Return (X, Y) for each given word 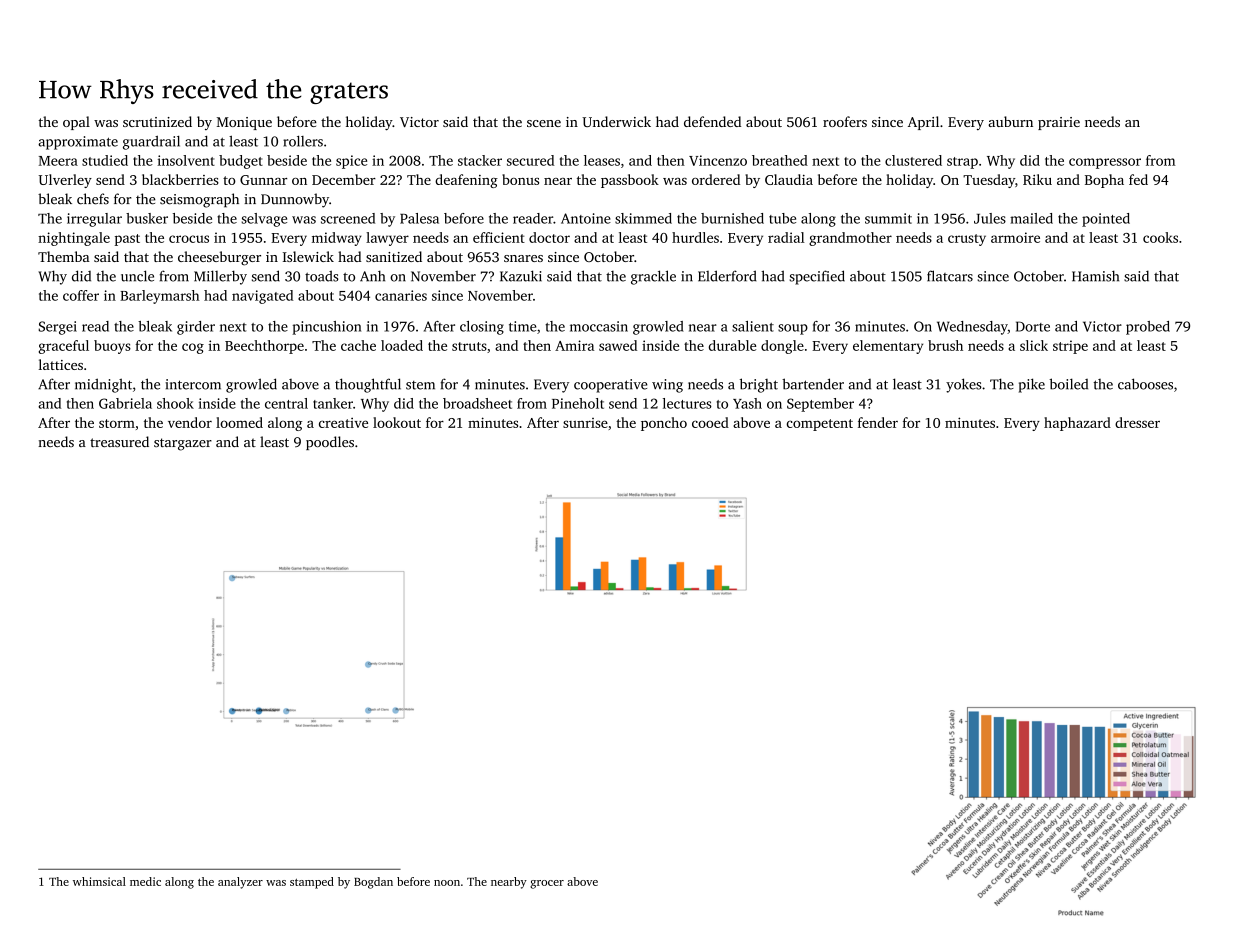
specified (817, 277)
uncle (137, 276)
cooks (1160, 237)
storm (117, 423)
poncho (664, 424)
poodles (330, 443)
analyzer (240, 883)
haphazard (1077, 424)
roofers (845, 121)
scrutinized (157, 121)
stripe (1070, 347)
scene (544, 123)
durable (732, 345)
